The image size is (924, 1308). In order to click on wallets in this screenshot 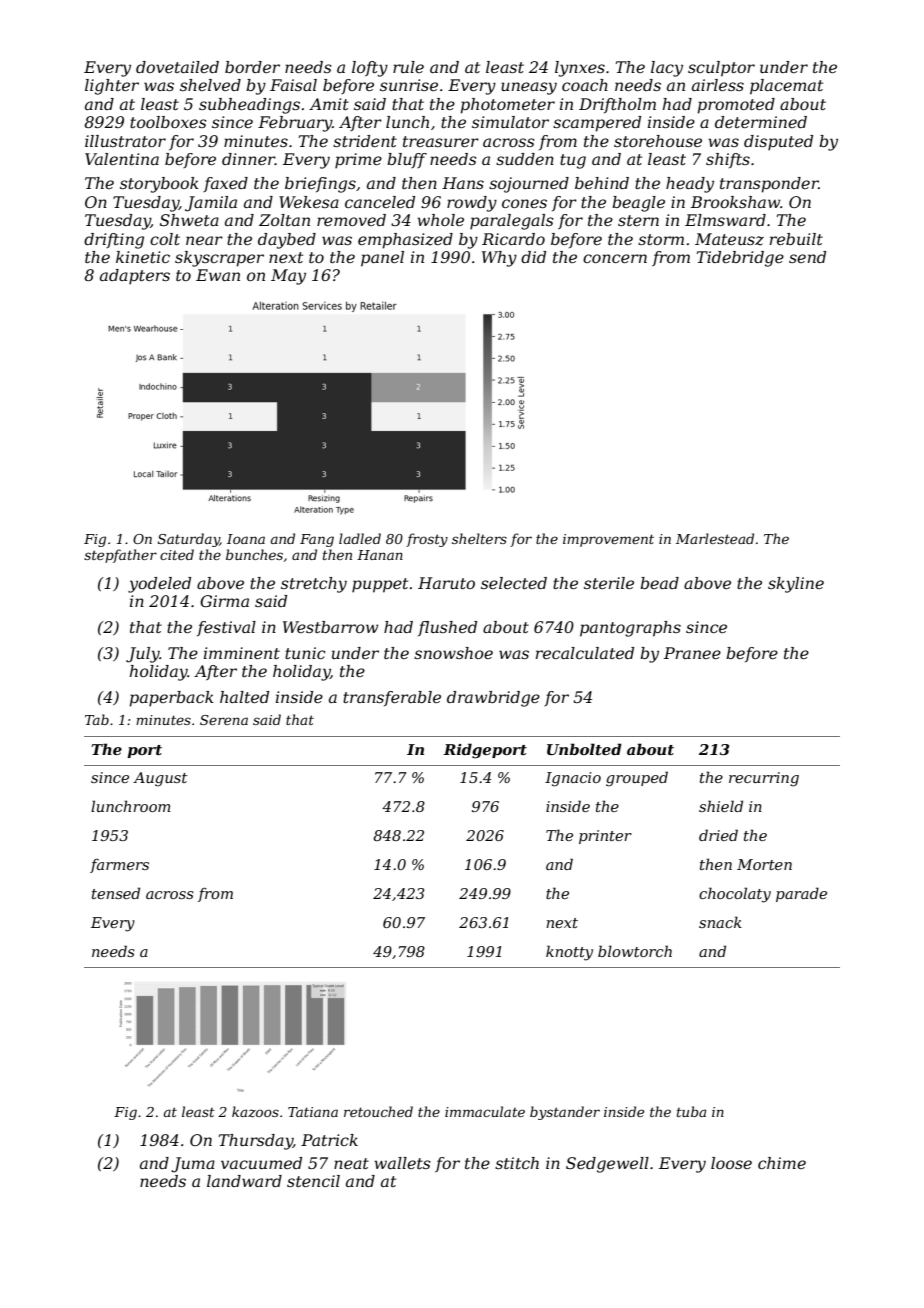, I will do `click(402, 1163)`.
